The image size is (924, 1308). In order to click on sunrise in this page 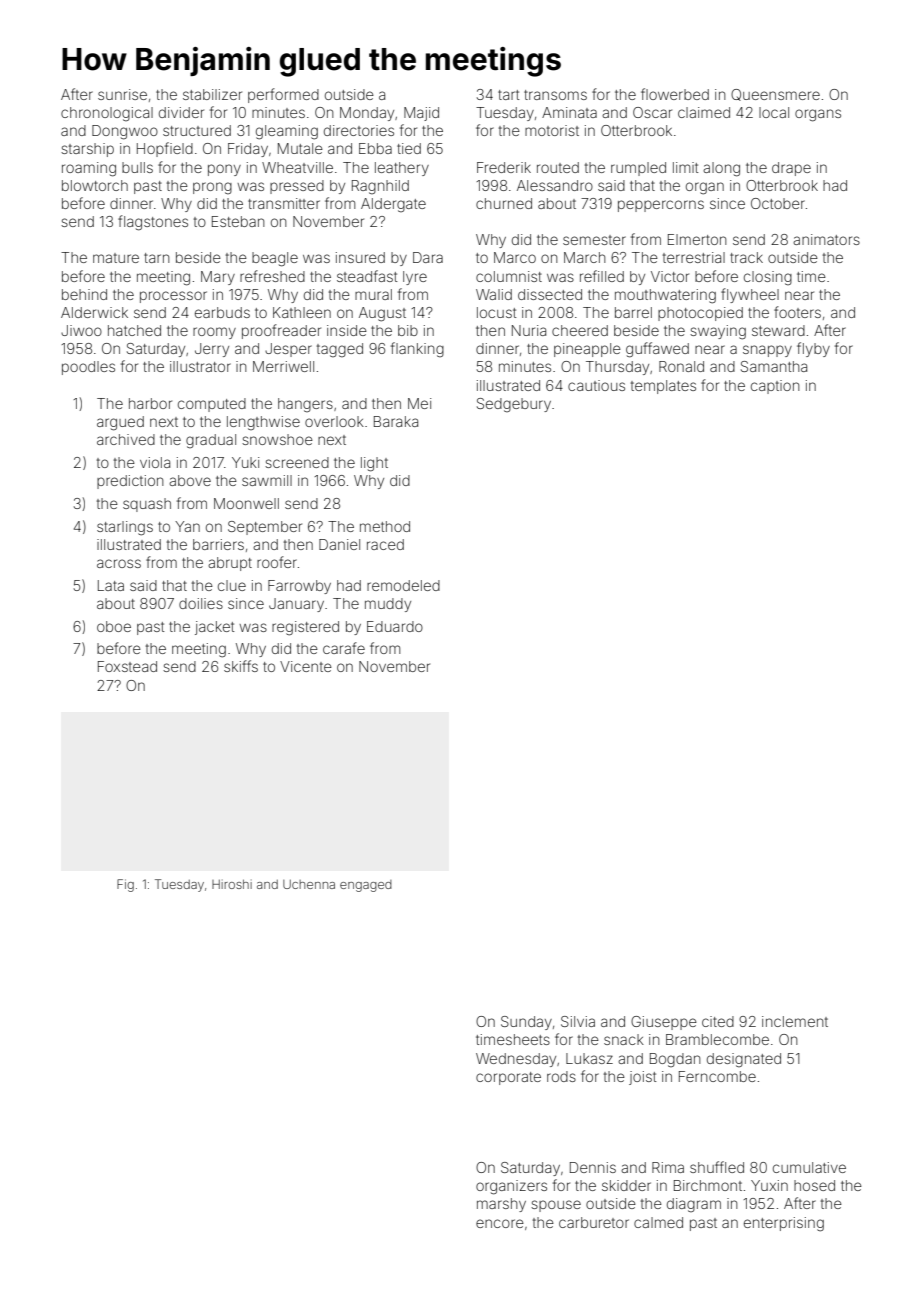, I will do `click(122, 94)`.
